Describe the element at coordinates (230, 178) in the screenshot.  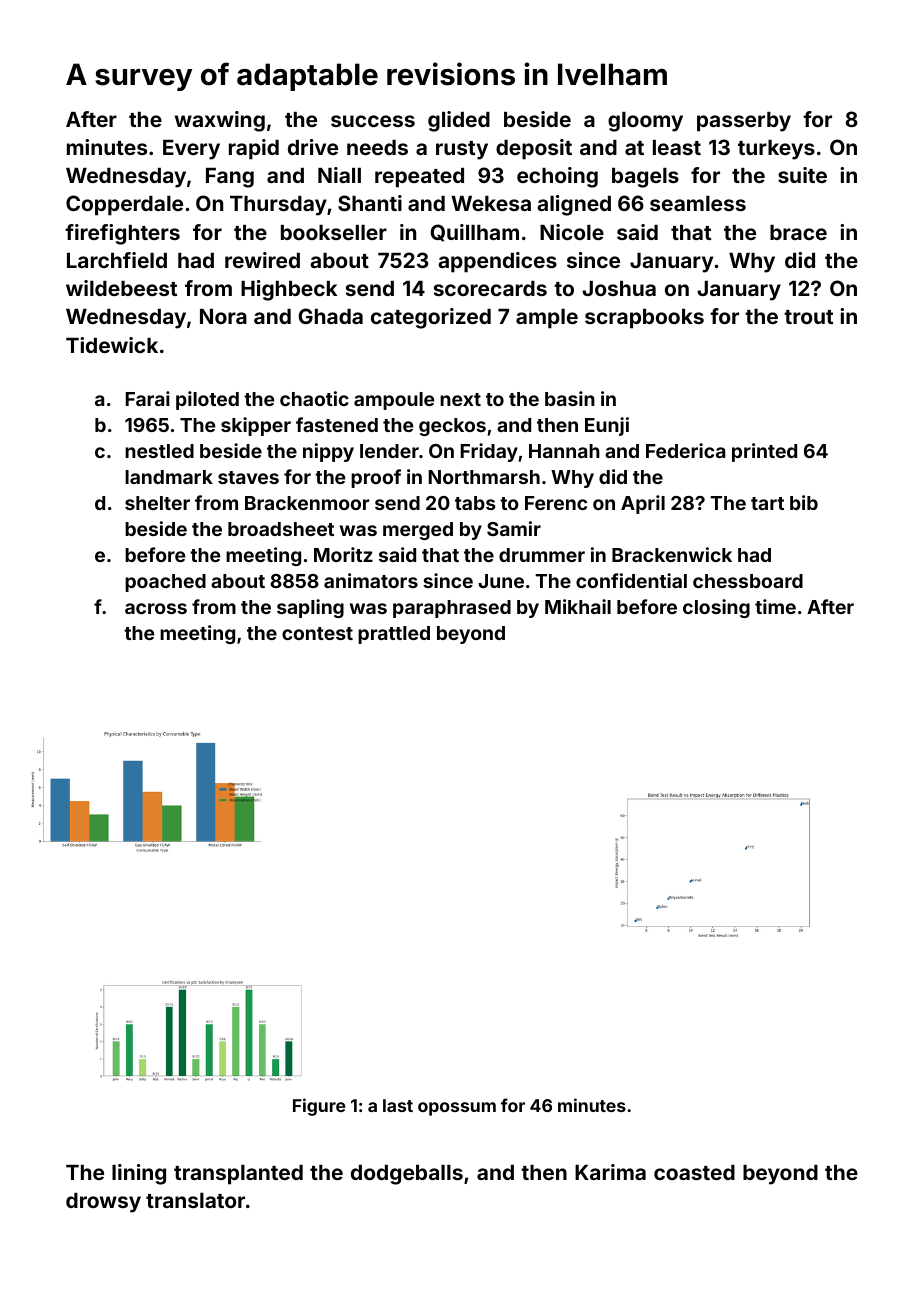
I see `Fang` at that location.
